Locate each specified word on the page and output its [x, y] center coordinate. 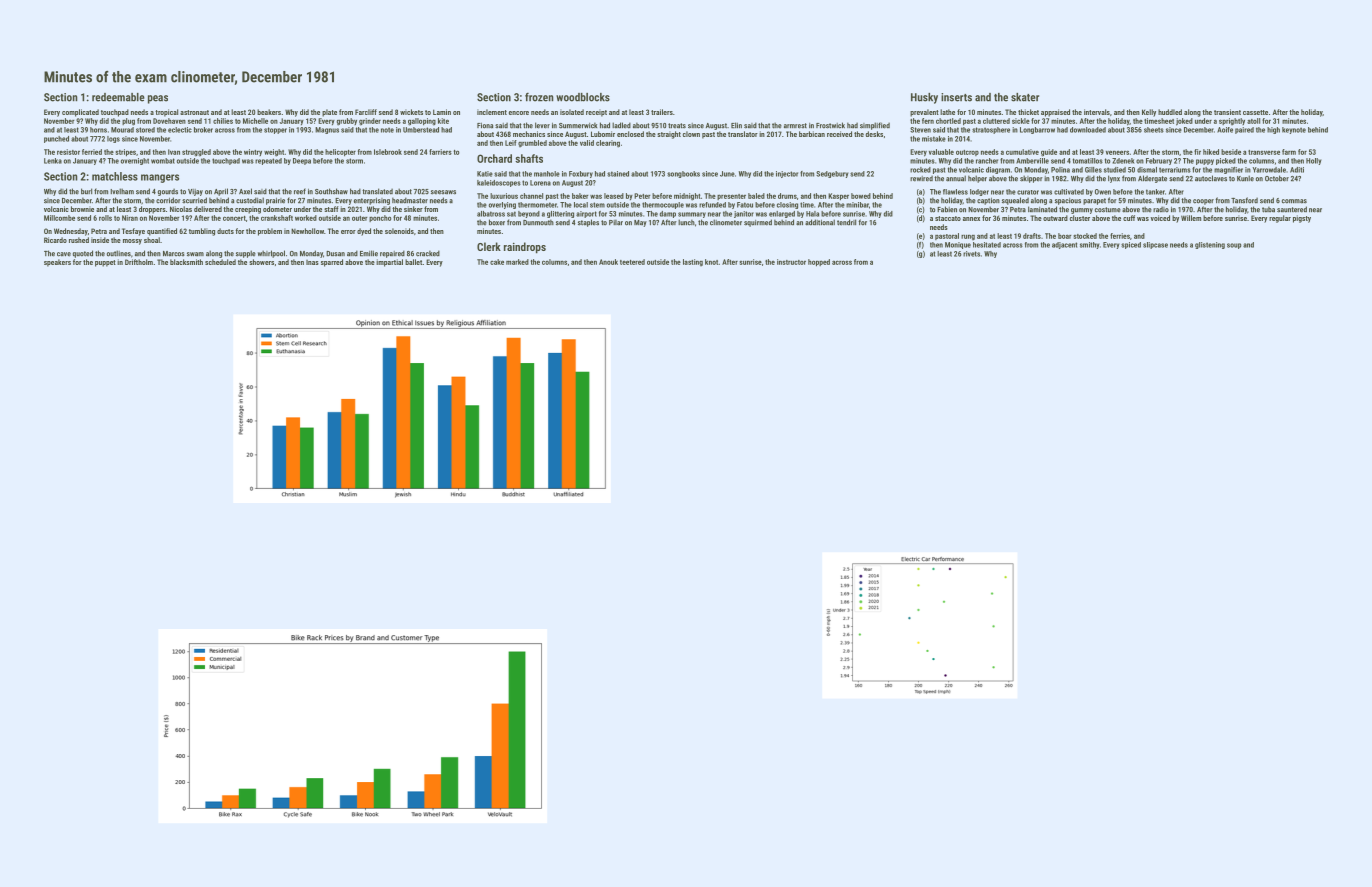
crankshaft [277, 218]
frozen [539, 97]
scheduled [220, 262]
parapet [1094, 201]
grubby [347, 122]
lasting [693, 263]
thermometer [537, 205]
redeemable [118, 97]
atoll [1253, 121]
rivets [971, 254]
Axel [245, 191]
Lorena [540, 183]
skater [1025, 97]
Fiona [485, 126]
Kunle [1245, 178]
